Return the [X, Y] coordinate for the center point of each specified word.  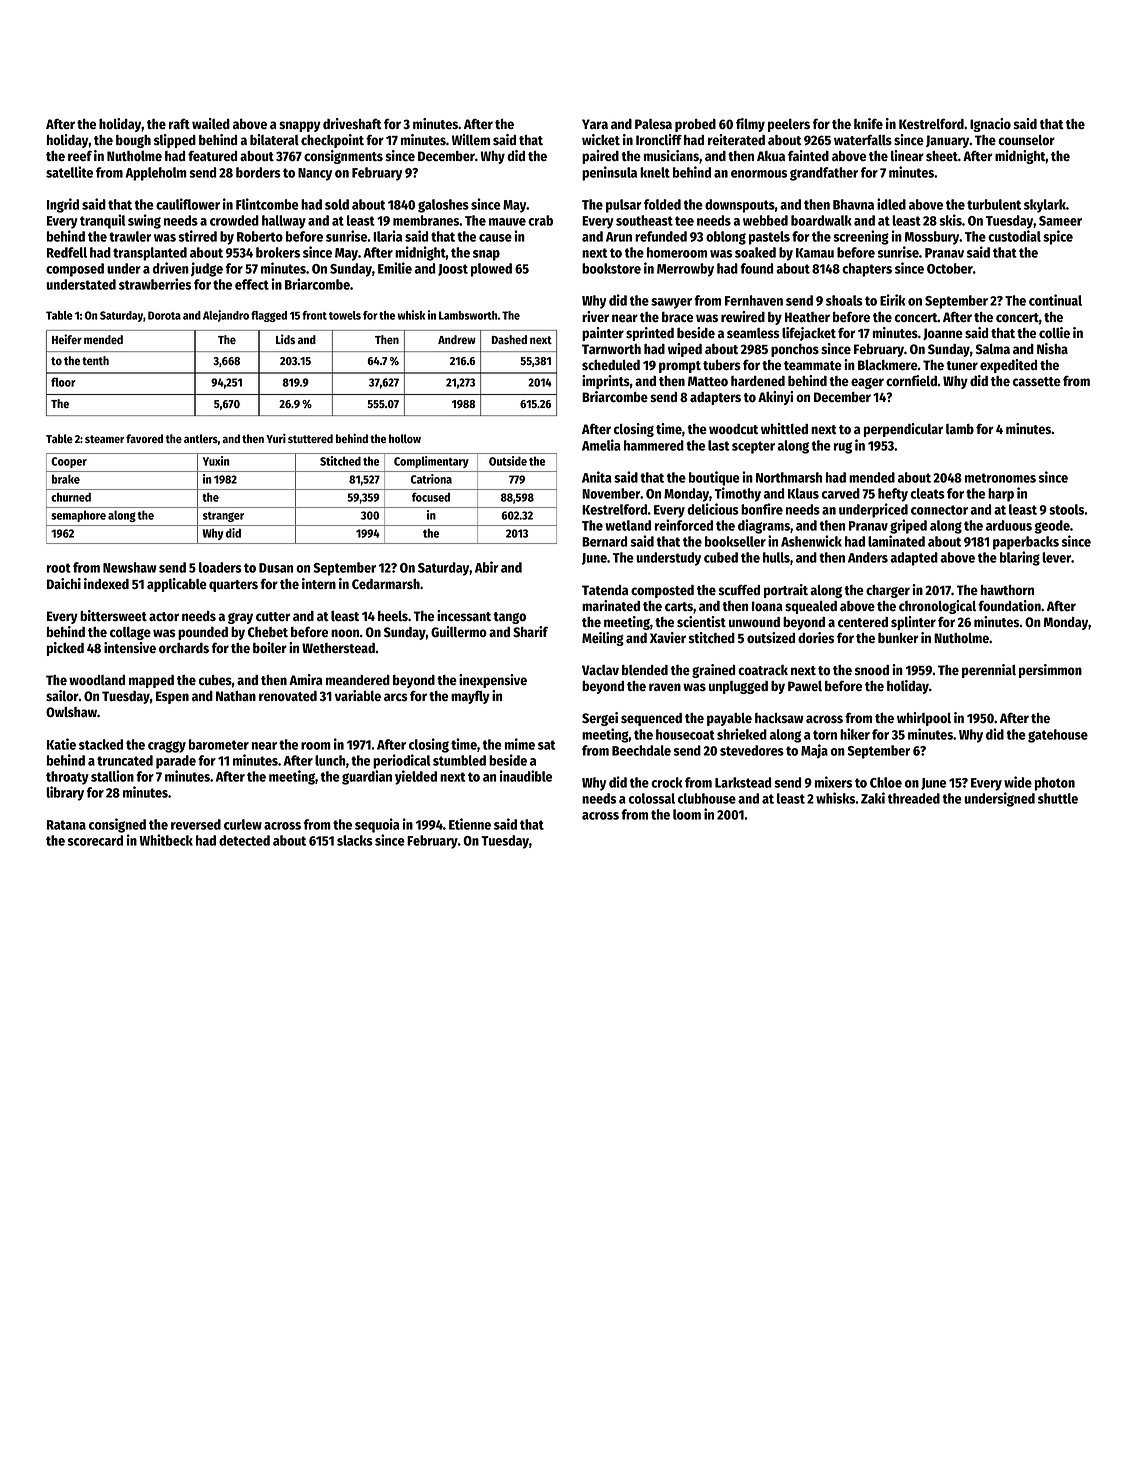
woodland [97, 680]
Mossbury [932, 238]
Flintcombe [267, 204]
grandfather [824, 174]
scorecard [95, 840]
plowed [491, 270]
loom [687, 814]
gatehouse [1058, 736]
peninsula [609, 173]
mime [520, 744]
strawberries [155, 284]
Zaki [873, 798]
